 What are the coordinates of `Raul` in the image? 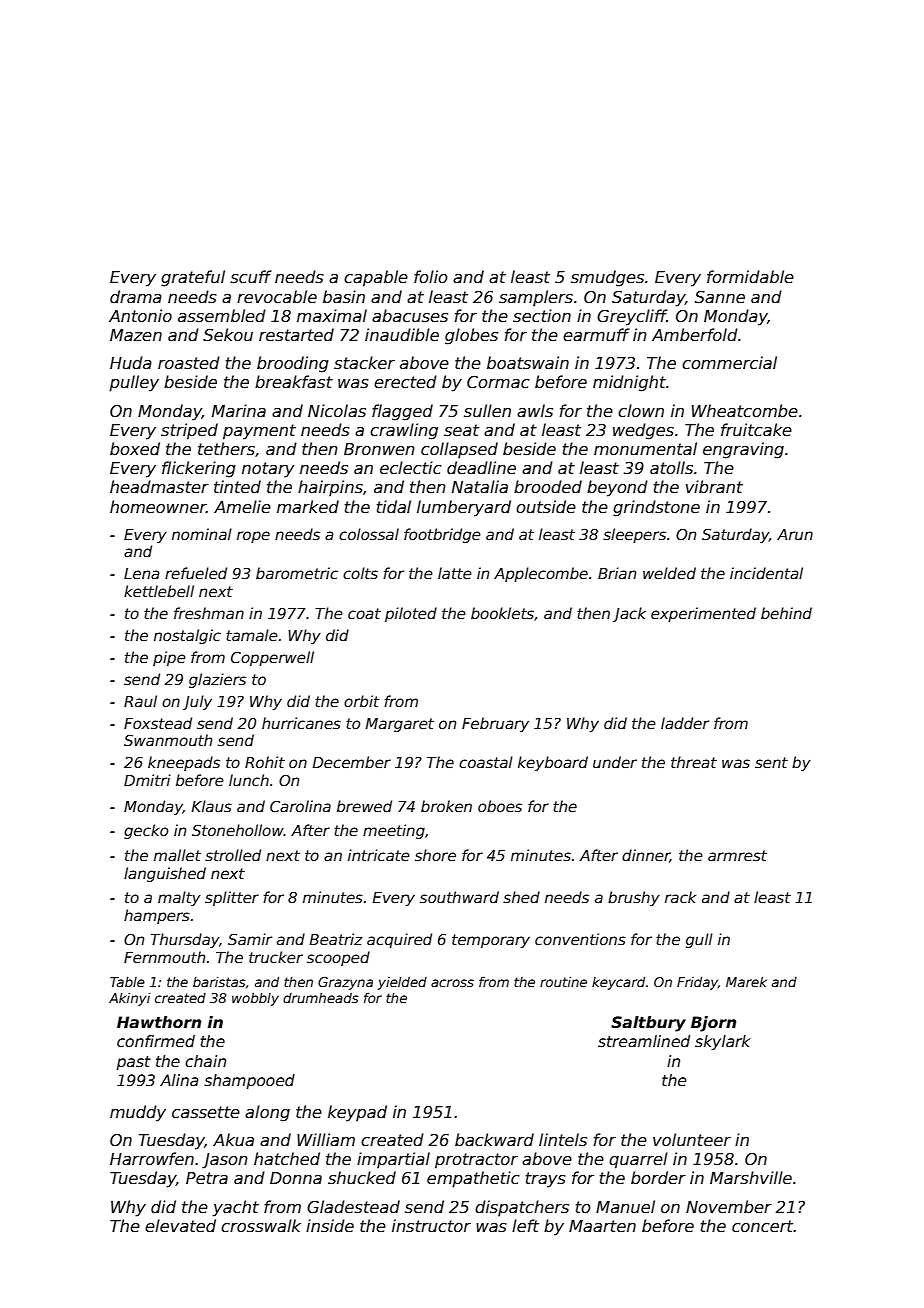 It's located at (140, 701).
